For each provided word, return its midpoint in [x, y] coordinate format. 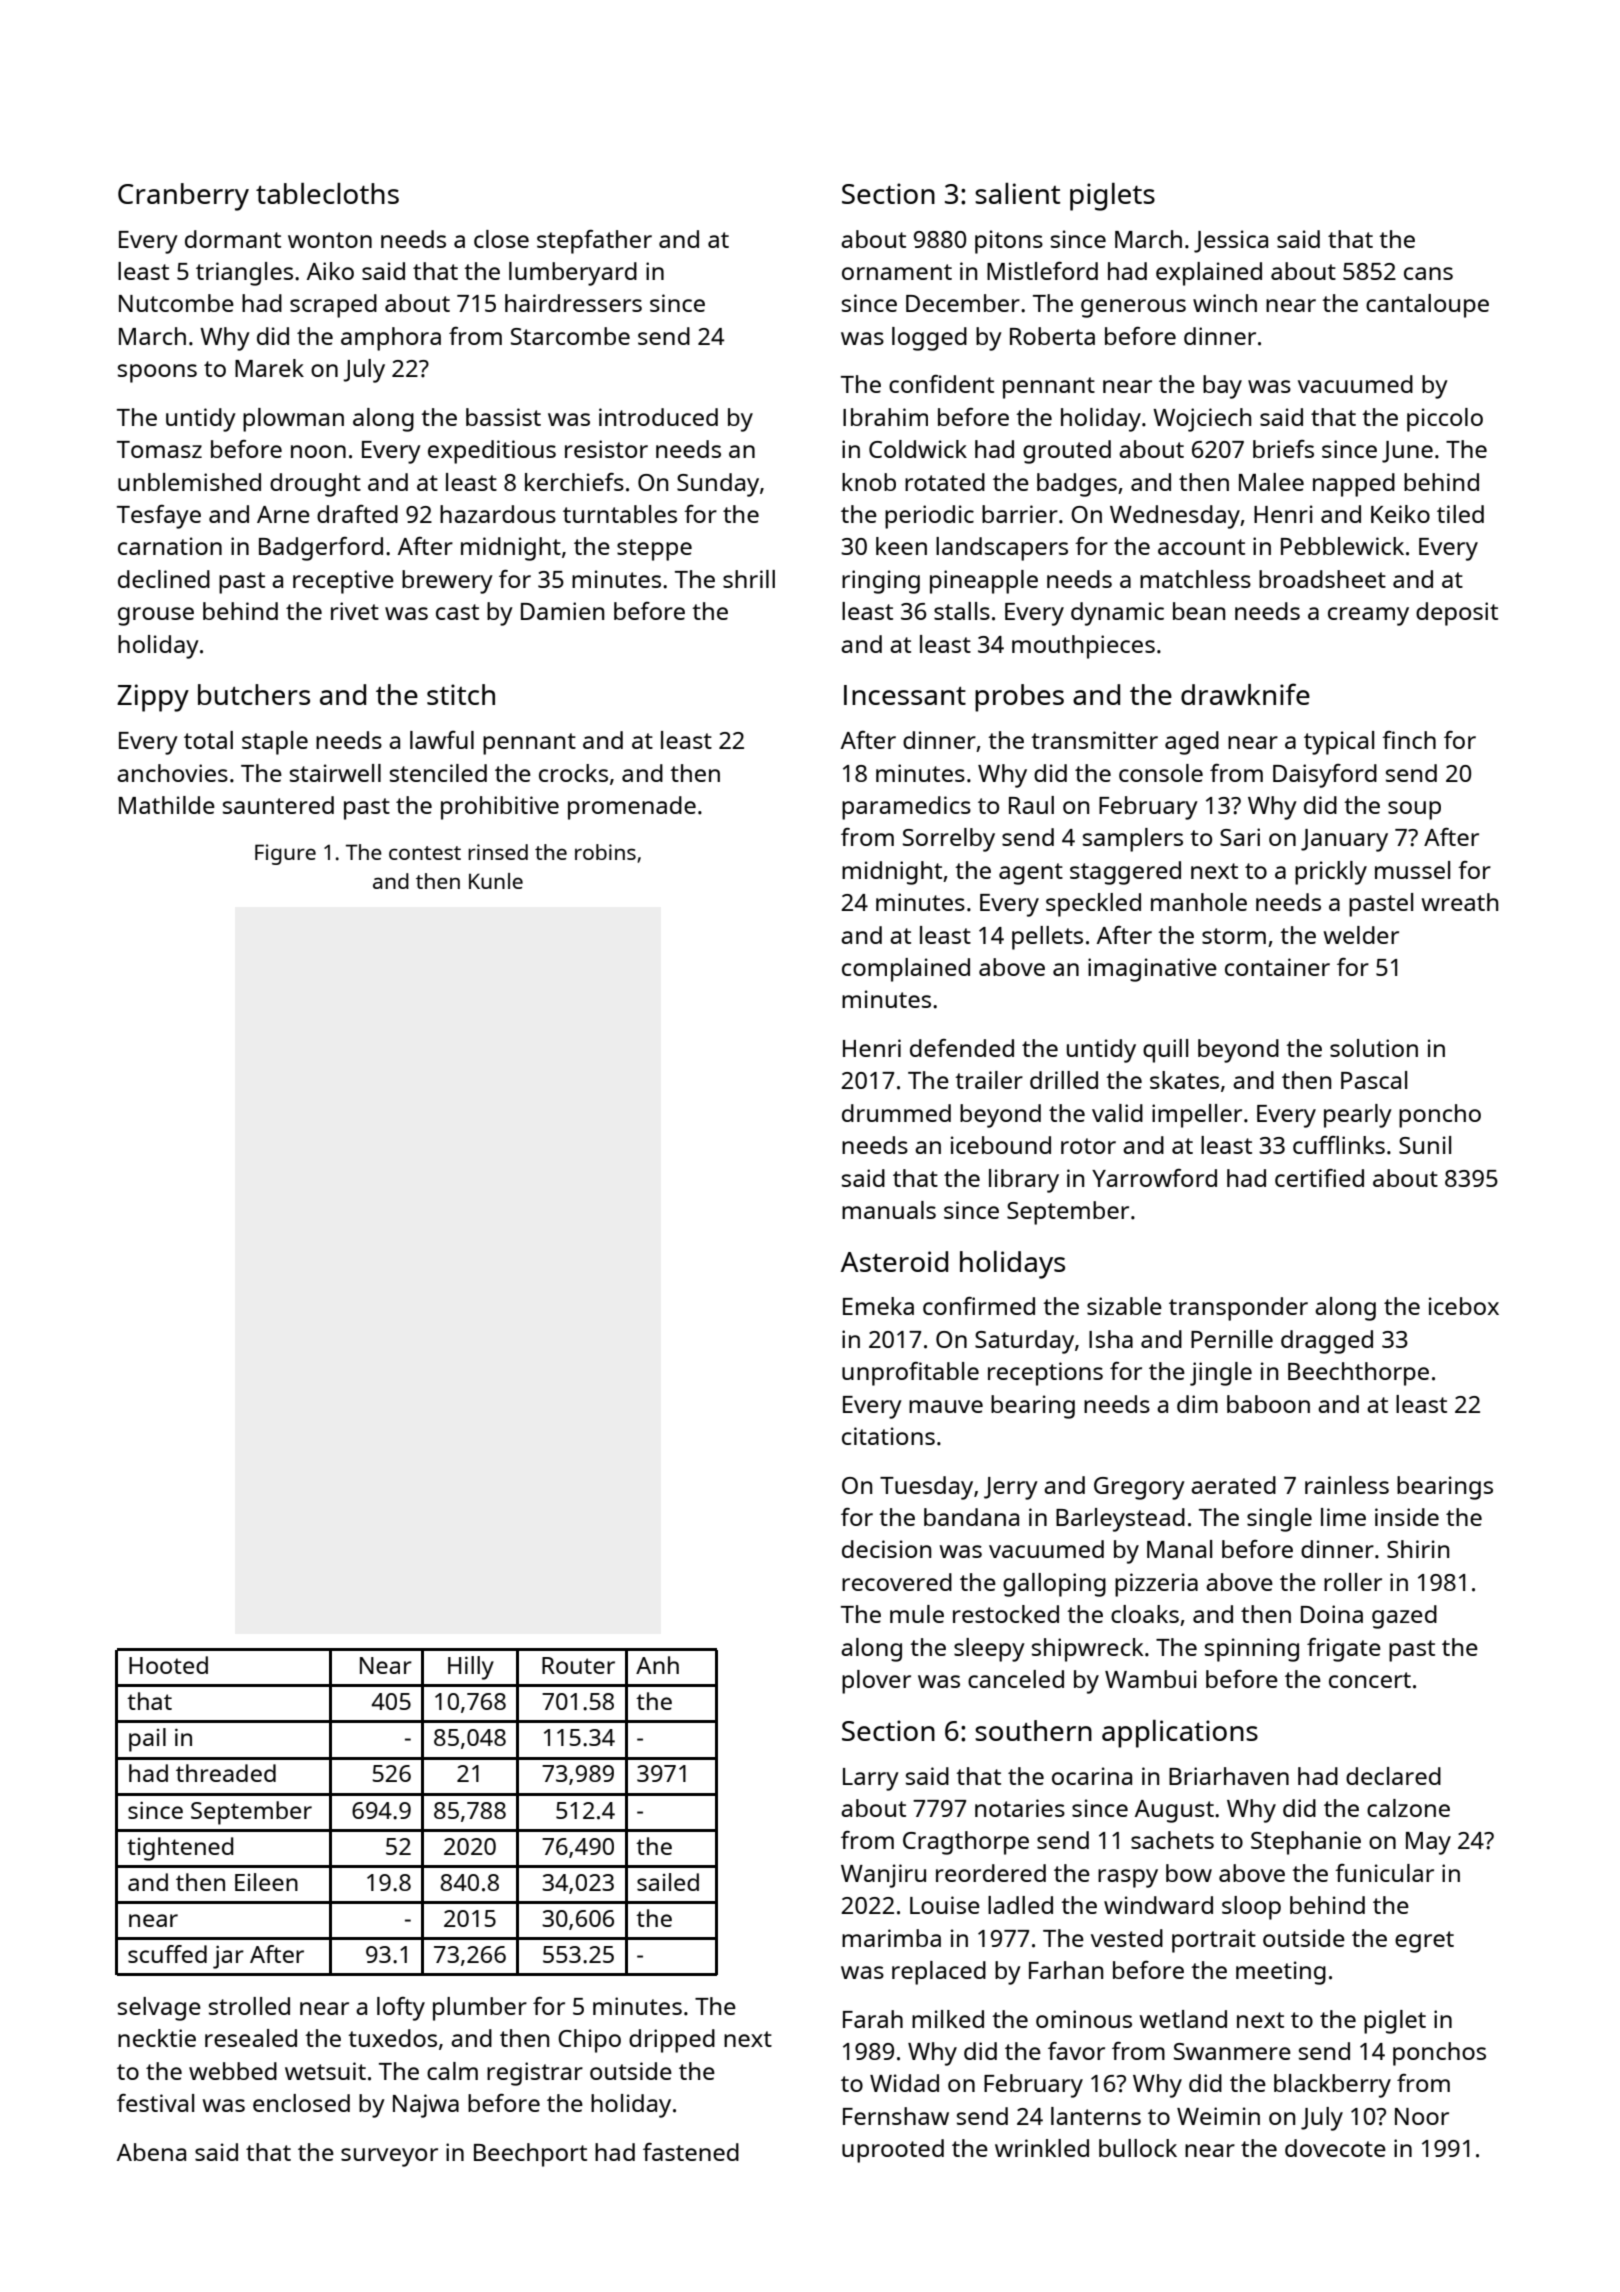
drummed [896, 1113]
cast [457, 612]
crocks [573, 773]
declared [1393, 1776]
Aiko [330, 271]
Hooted [168, 1665]
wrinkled [1042, 2148]
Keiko [1400, 514]
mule [917, 1614]
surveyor [389, 2157]
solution [1374, 1048]
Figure [285, 854]
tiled [1460, 514]
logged [929, 339]
